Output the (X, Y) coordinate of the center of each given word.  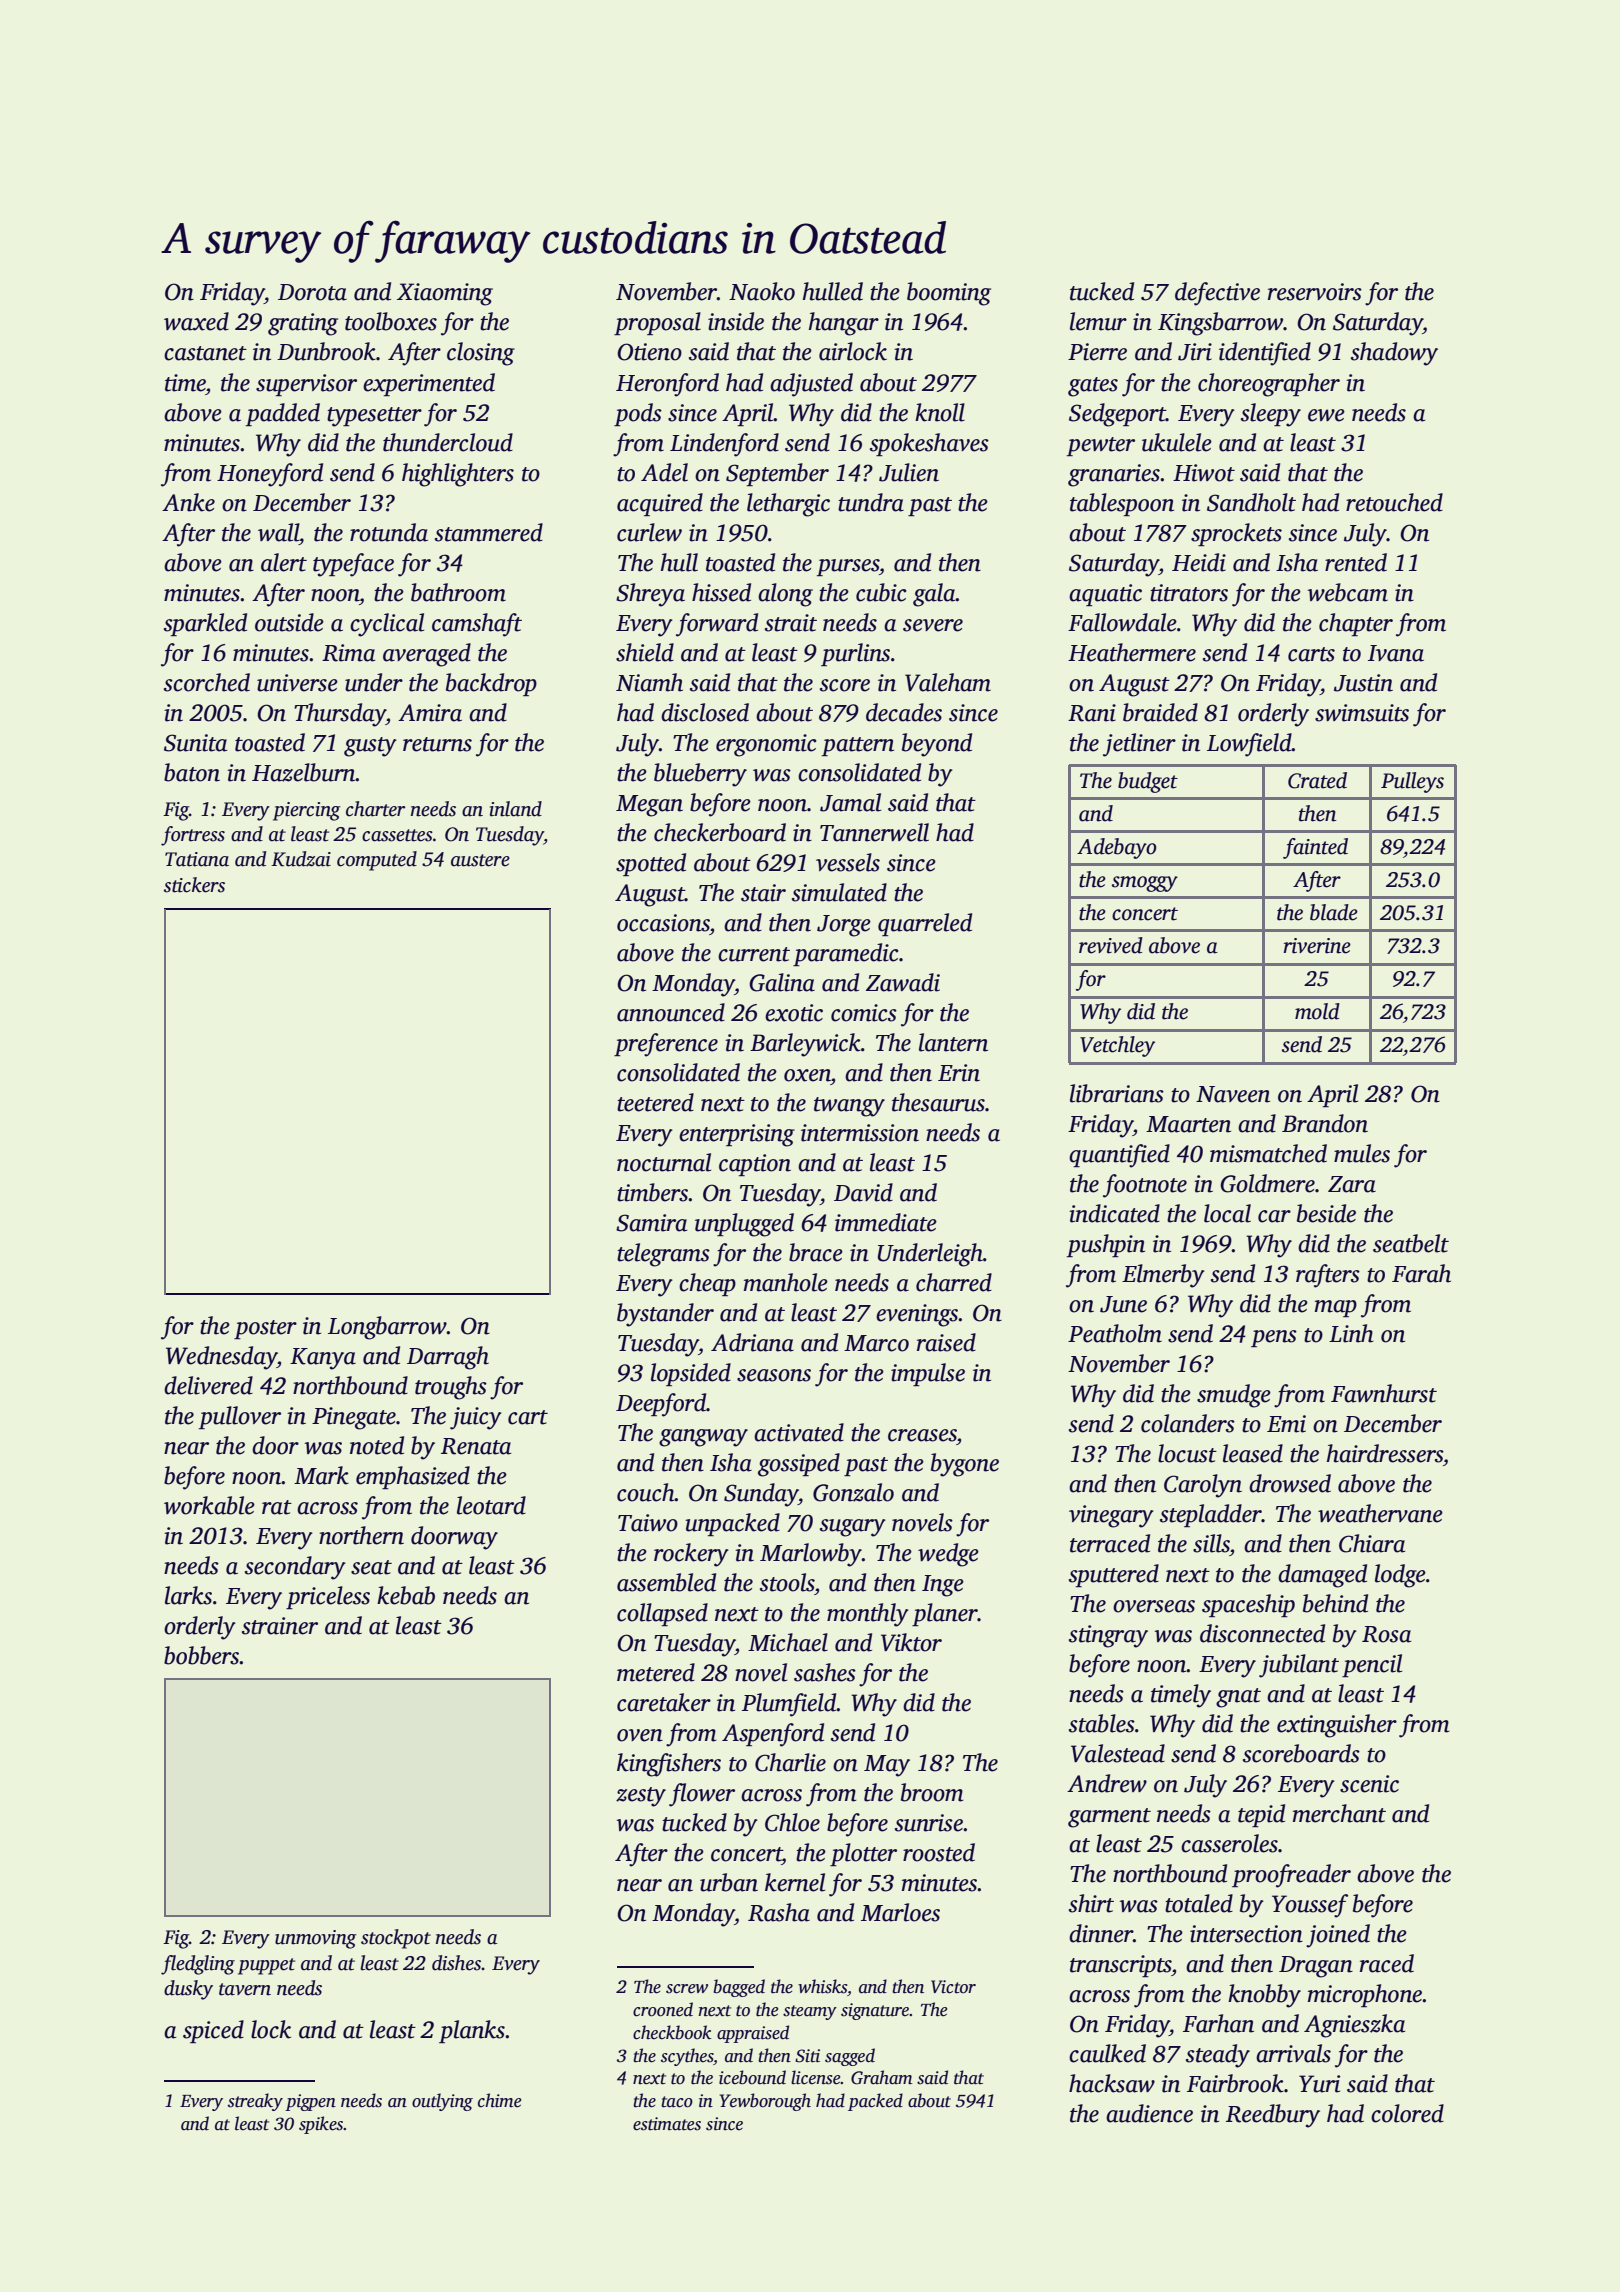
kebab (406, 1595)
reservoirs (1315, 292)
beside (1326, 1213)
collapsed (662, 1614)
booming (949, 294)
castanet (205, 353)
